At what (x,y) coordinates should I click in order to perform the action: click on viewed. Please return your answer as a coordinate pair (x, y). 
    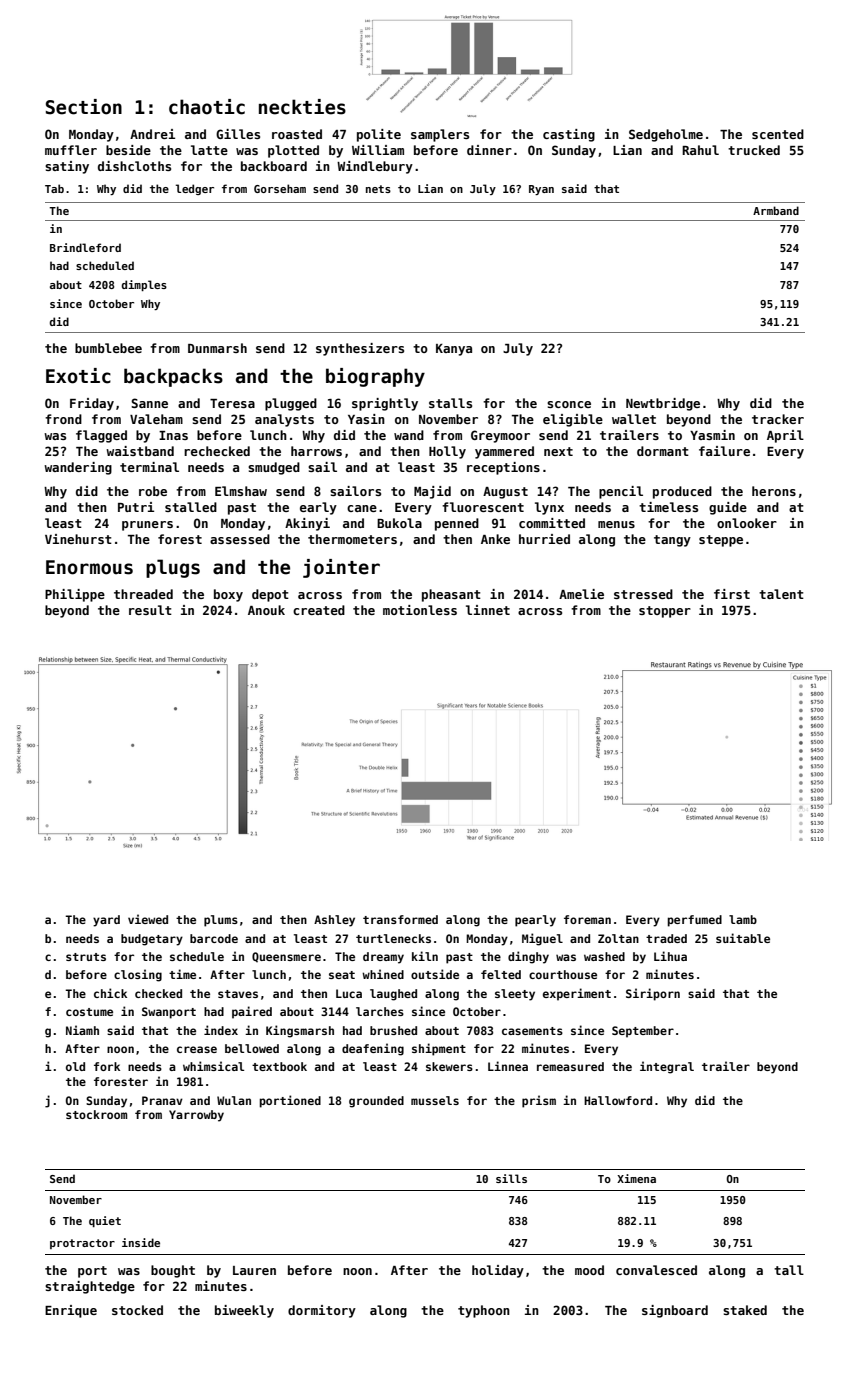
    Looking at the image, I should click on (148, 919).
